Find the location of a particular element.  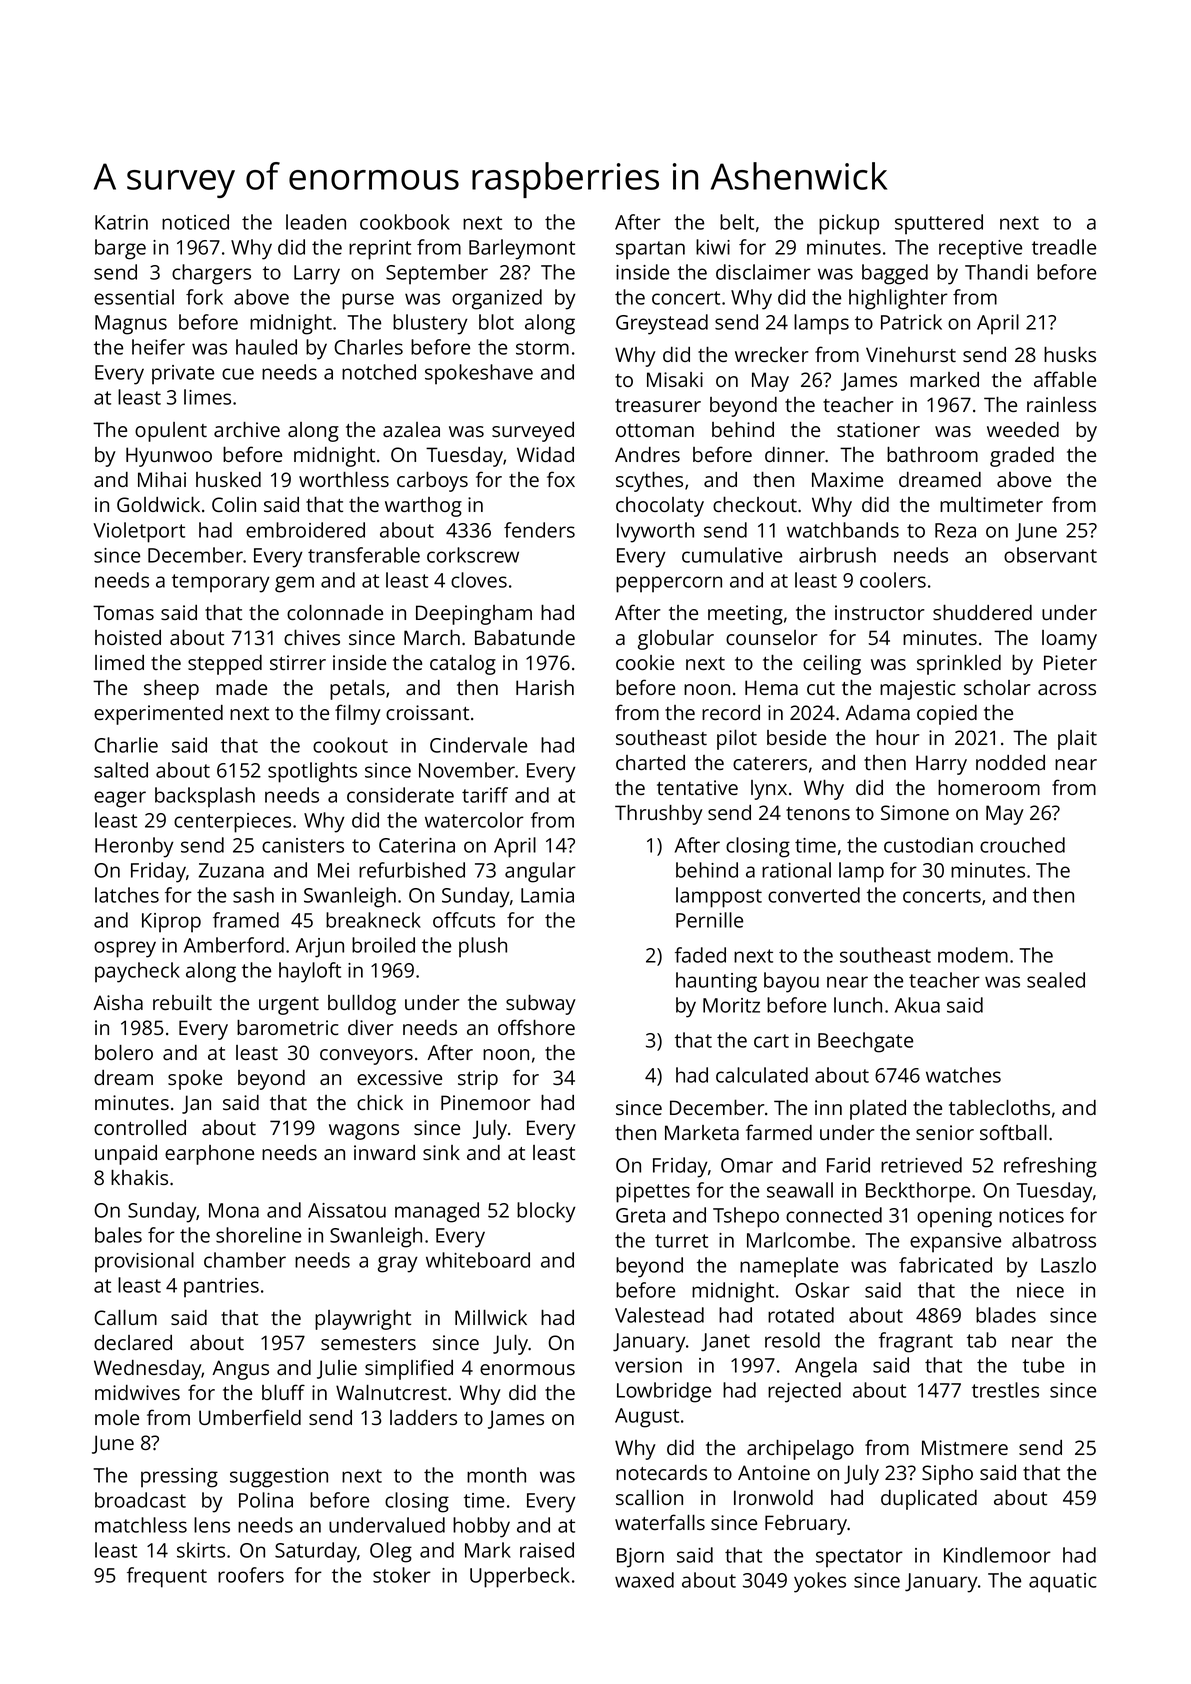

pickup is located at coordinates (849, 224).
